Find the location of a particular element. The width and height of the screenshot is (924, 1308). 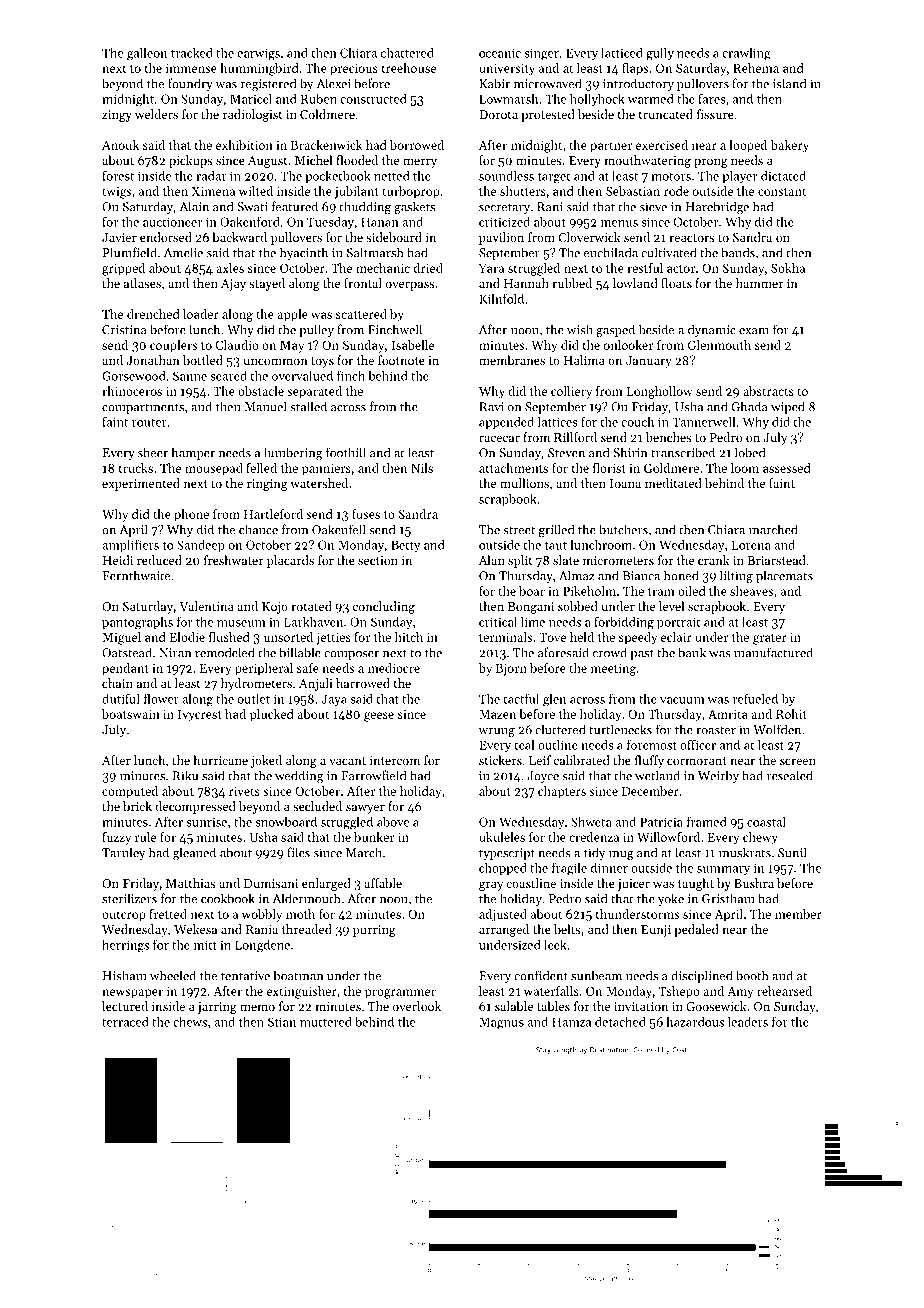

vacant is located at coordinates (347, 761).
